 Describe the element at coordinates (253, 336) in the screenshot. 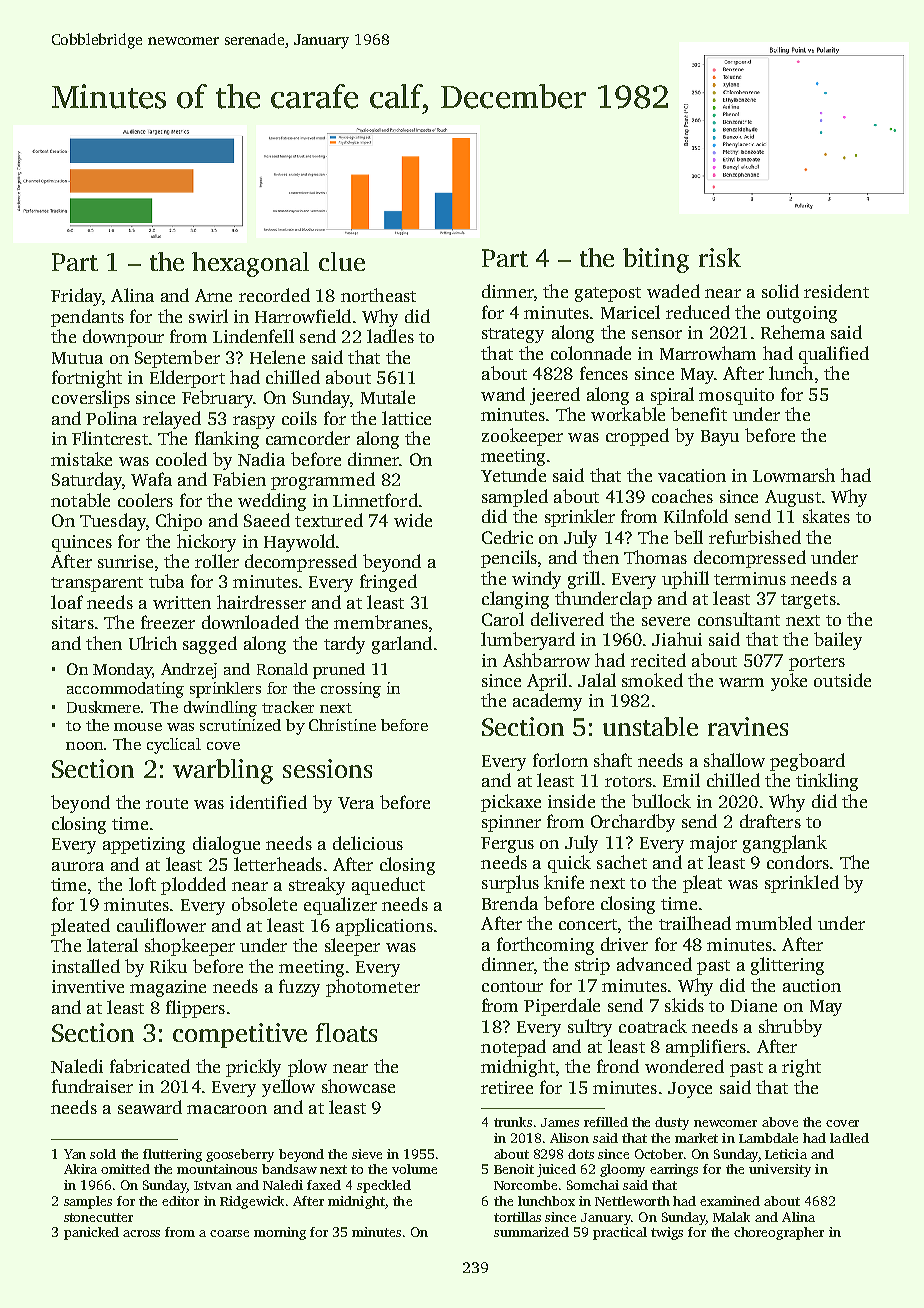

I see `Lindenfell` at that location.
